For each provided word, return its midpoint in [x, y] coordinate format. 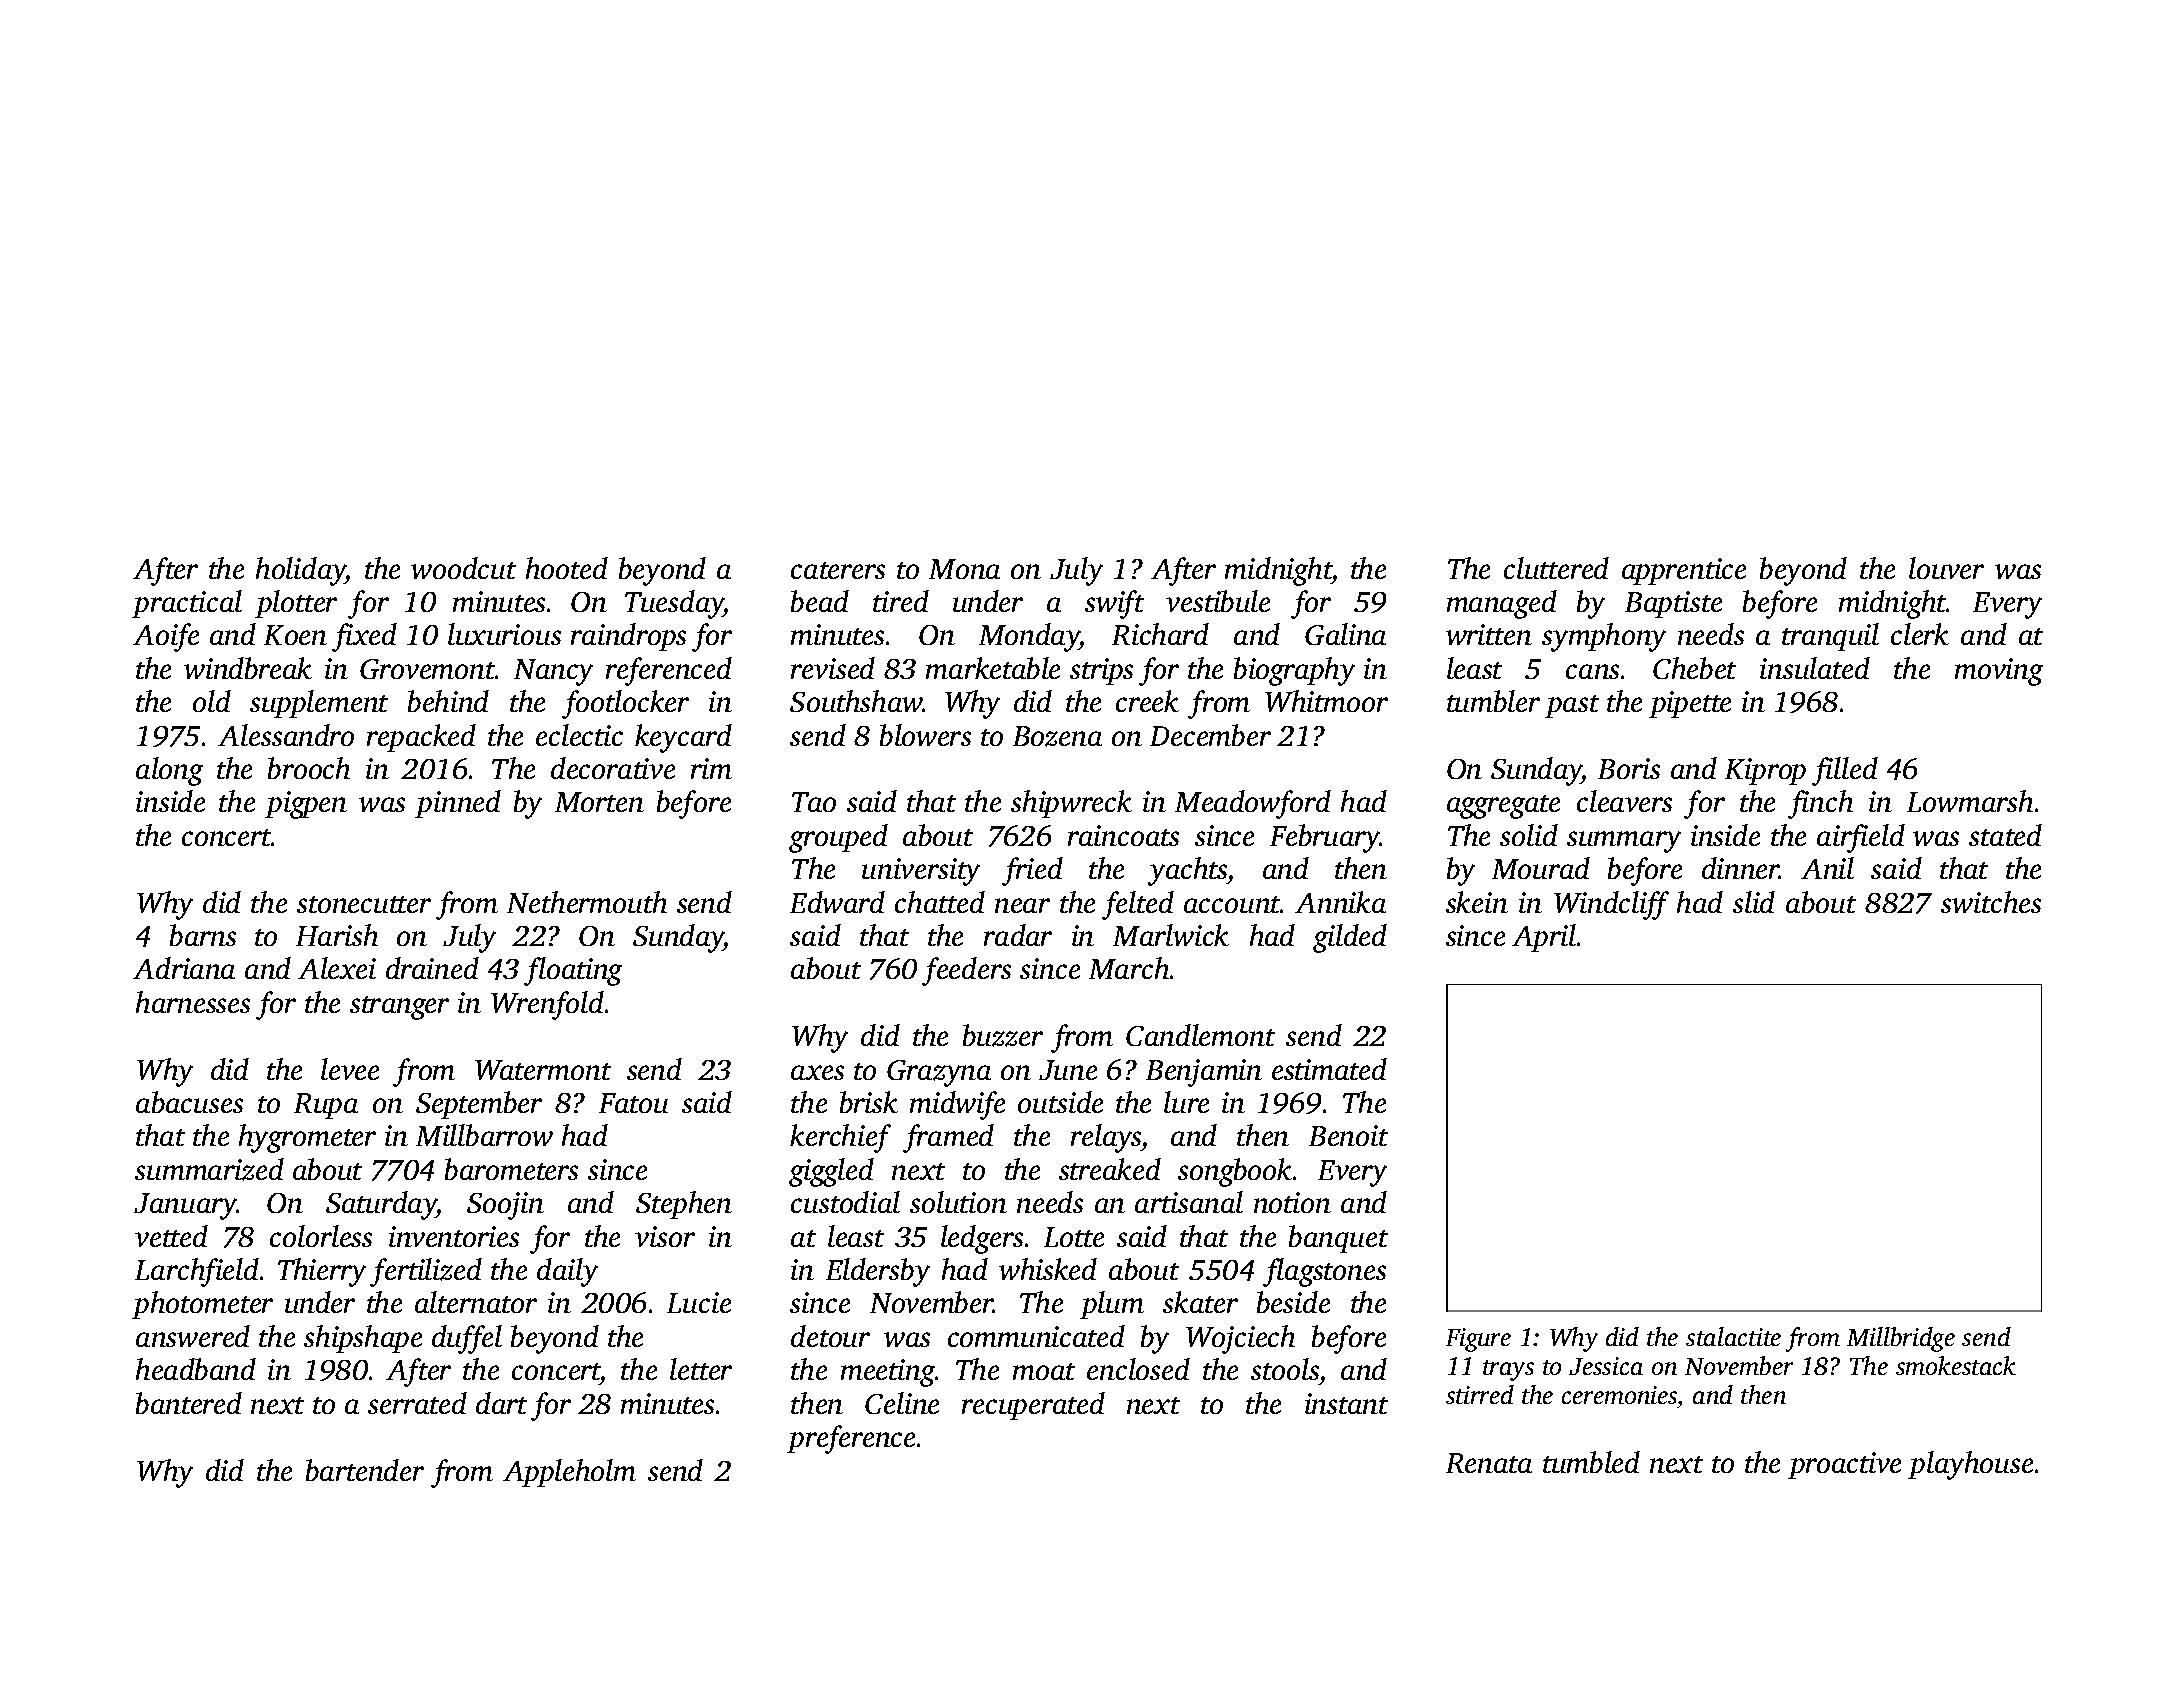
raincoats [1123, 835]
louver [1946, 568]
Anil [1827, 868]
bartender [365, 1470]
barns [203, 935]
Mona [964, 569]
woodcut [463, 568]
